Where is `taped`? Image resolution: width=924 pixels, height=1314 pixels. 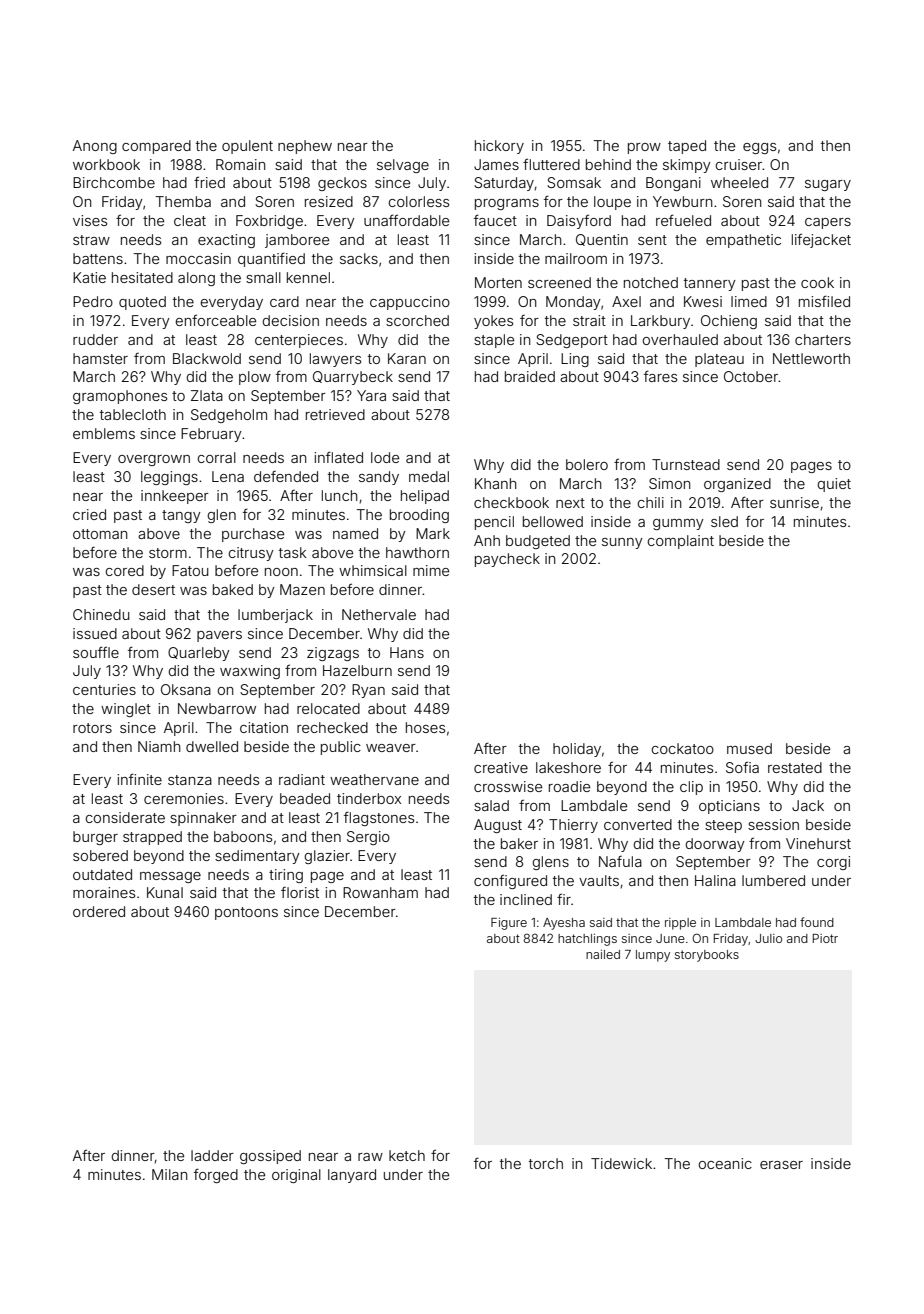 taped is located at coordinates (687, 147).
